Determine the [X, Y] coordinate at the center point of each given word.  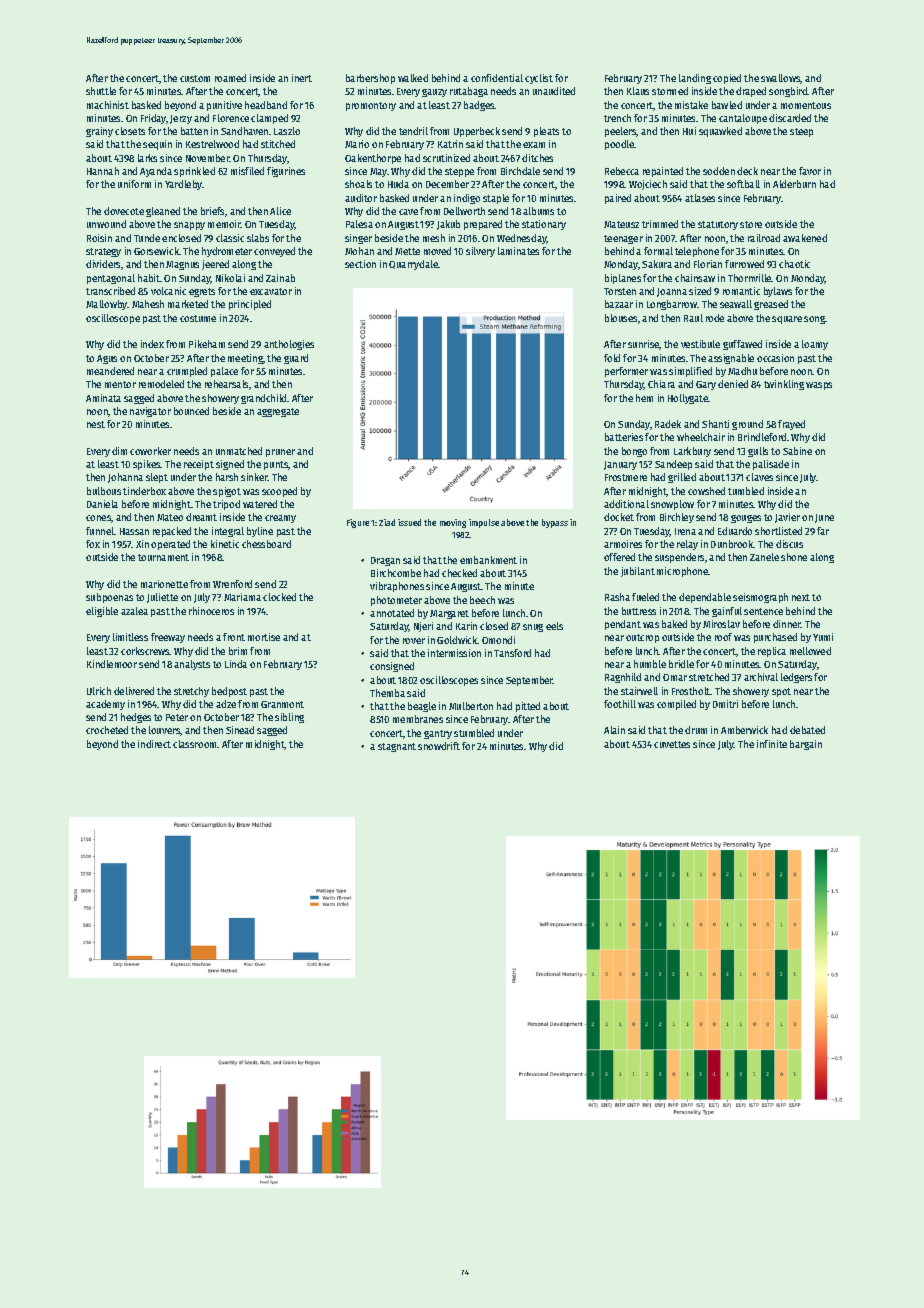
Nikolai [230, 278]
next [801, 597]
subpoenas [109, 598]
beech [482, 600]
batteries [624, 437]
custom [195, 78]
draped [751, 92]
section [360, 264]
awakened [805, 238]
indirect [154, 744]
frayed [791, 425]
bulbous [104, 491]
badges [479, 106]
